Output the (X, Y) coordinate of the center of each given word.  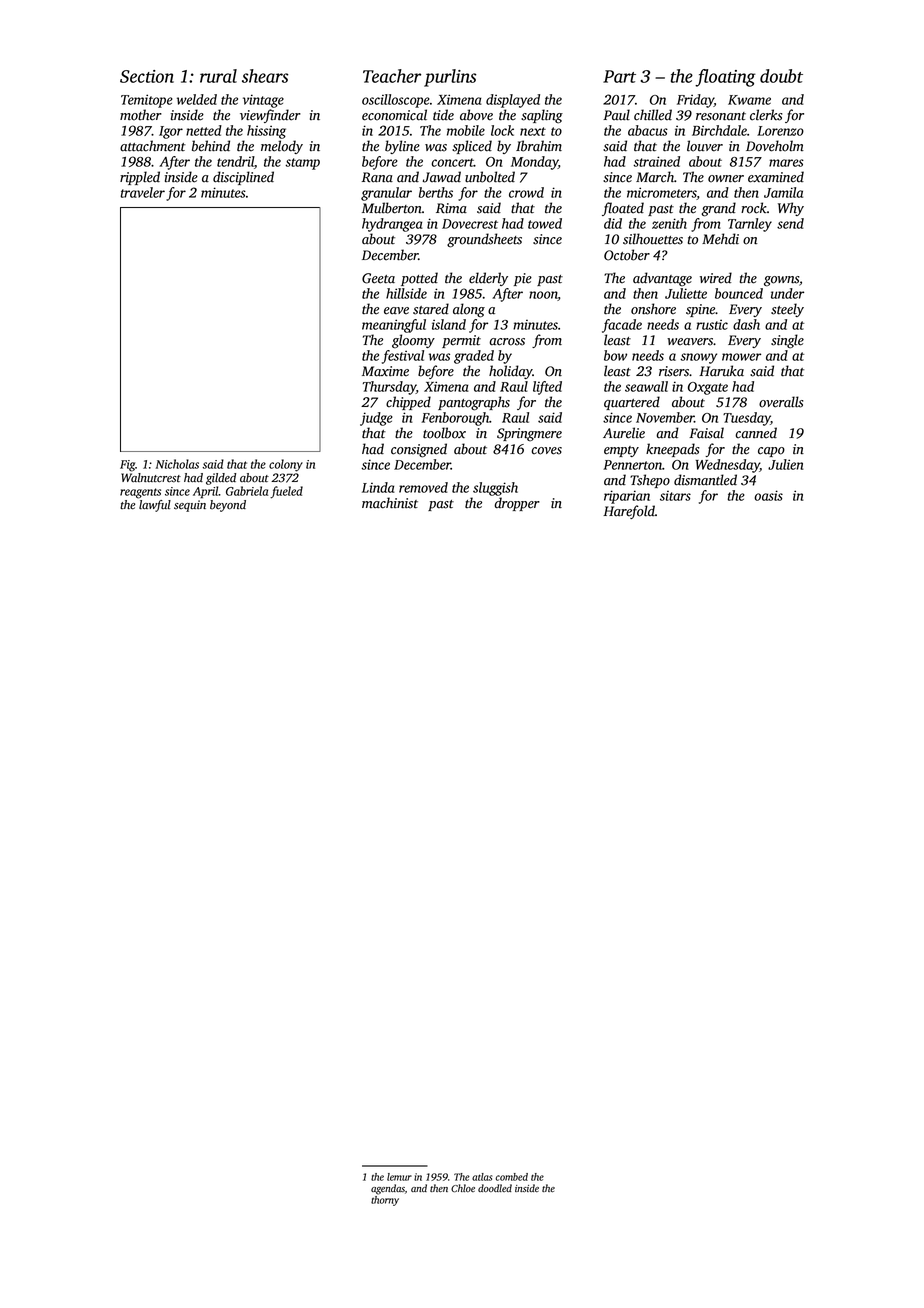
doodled (495, 1188)
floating (725, 78)
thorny (385, 1201)
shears (265, 76)
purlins (450, 78)
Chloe (463, 1188)
